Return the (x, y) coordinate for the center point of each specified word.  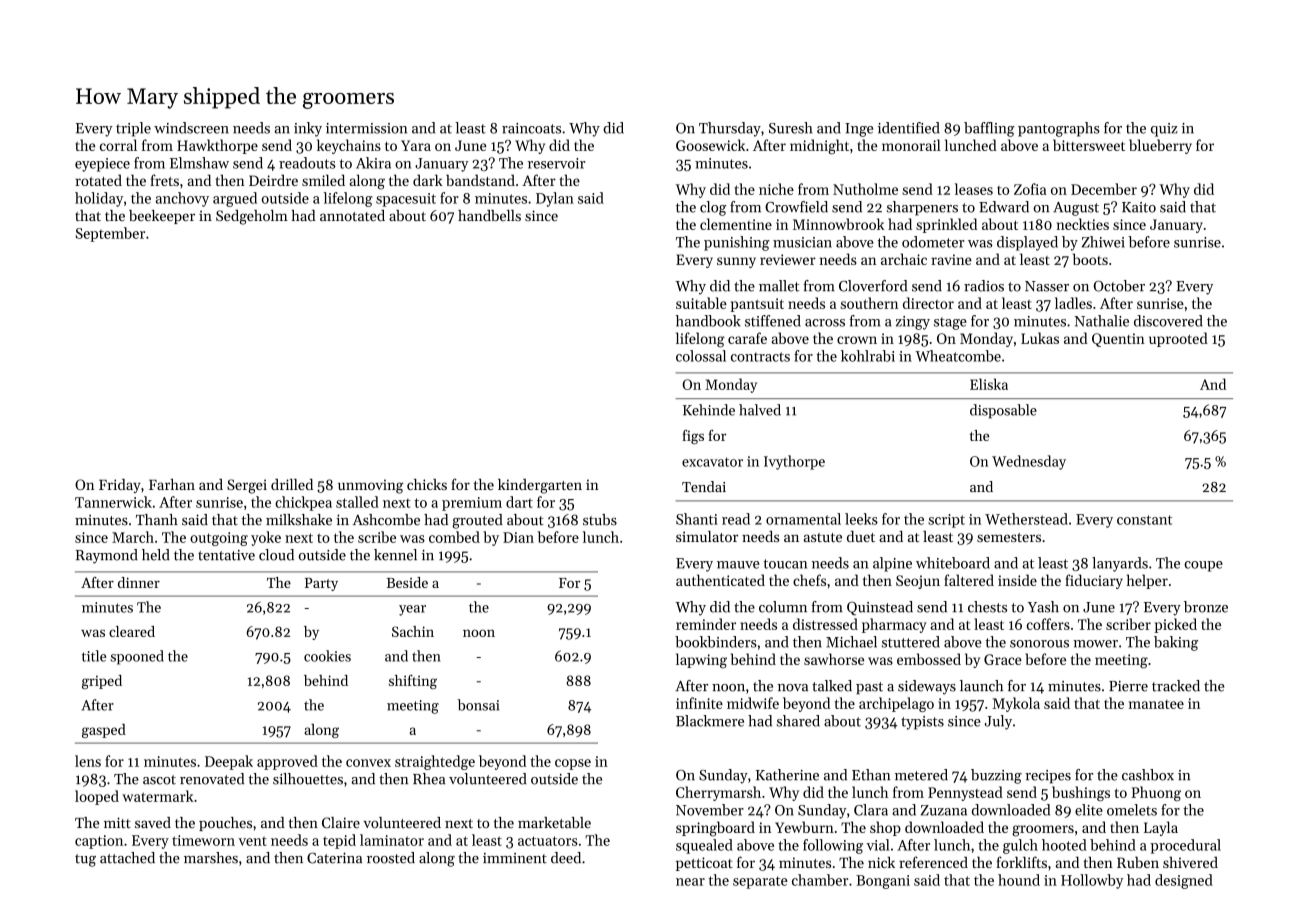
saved (153, 822)
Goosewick (710, 145)
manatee (1156, 704)
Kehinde (709, 410)
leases (974, 189)
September (110, 234)
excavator (712, 462)
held (156, 555)
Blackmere (710, 721)
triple (133, 129)
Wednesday (1029, 462)
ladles (1073, 303)
